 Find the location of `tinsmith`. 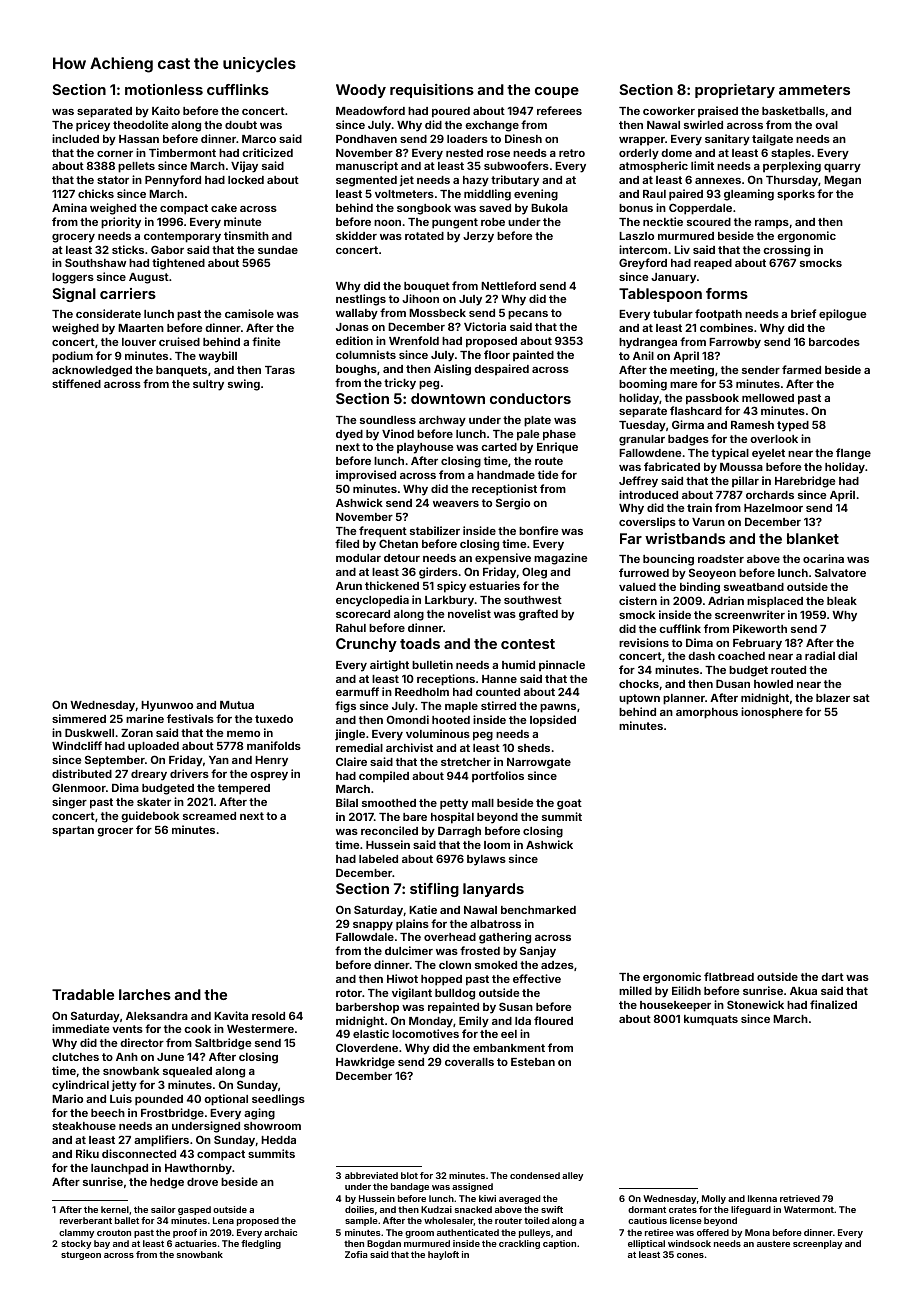

tinsmith is located at coordinates (246, 235).
